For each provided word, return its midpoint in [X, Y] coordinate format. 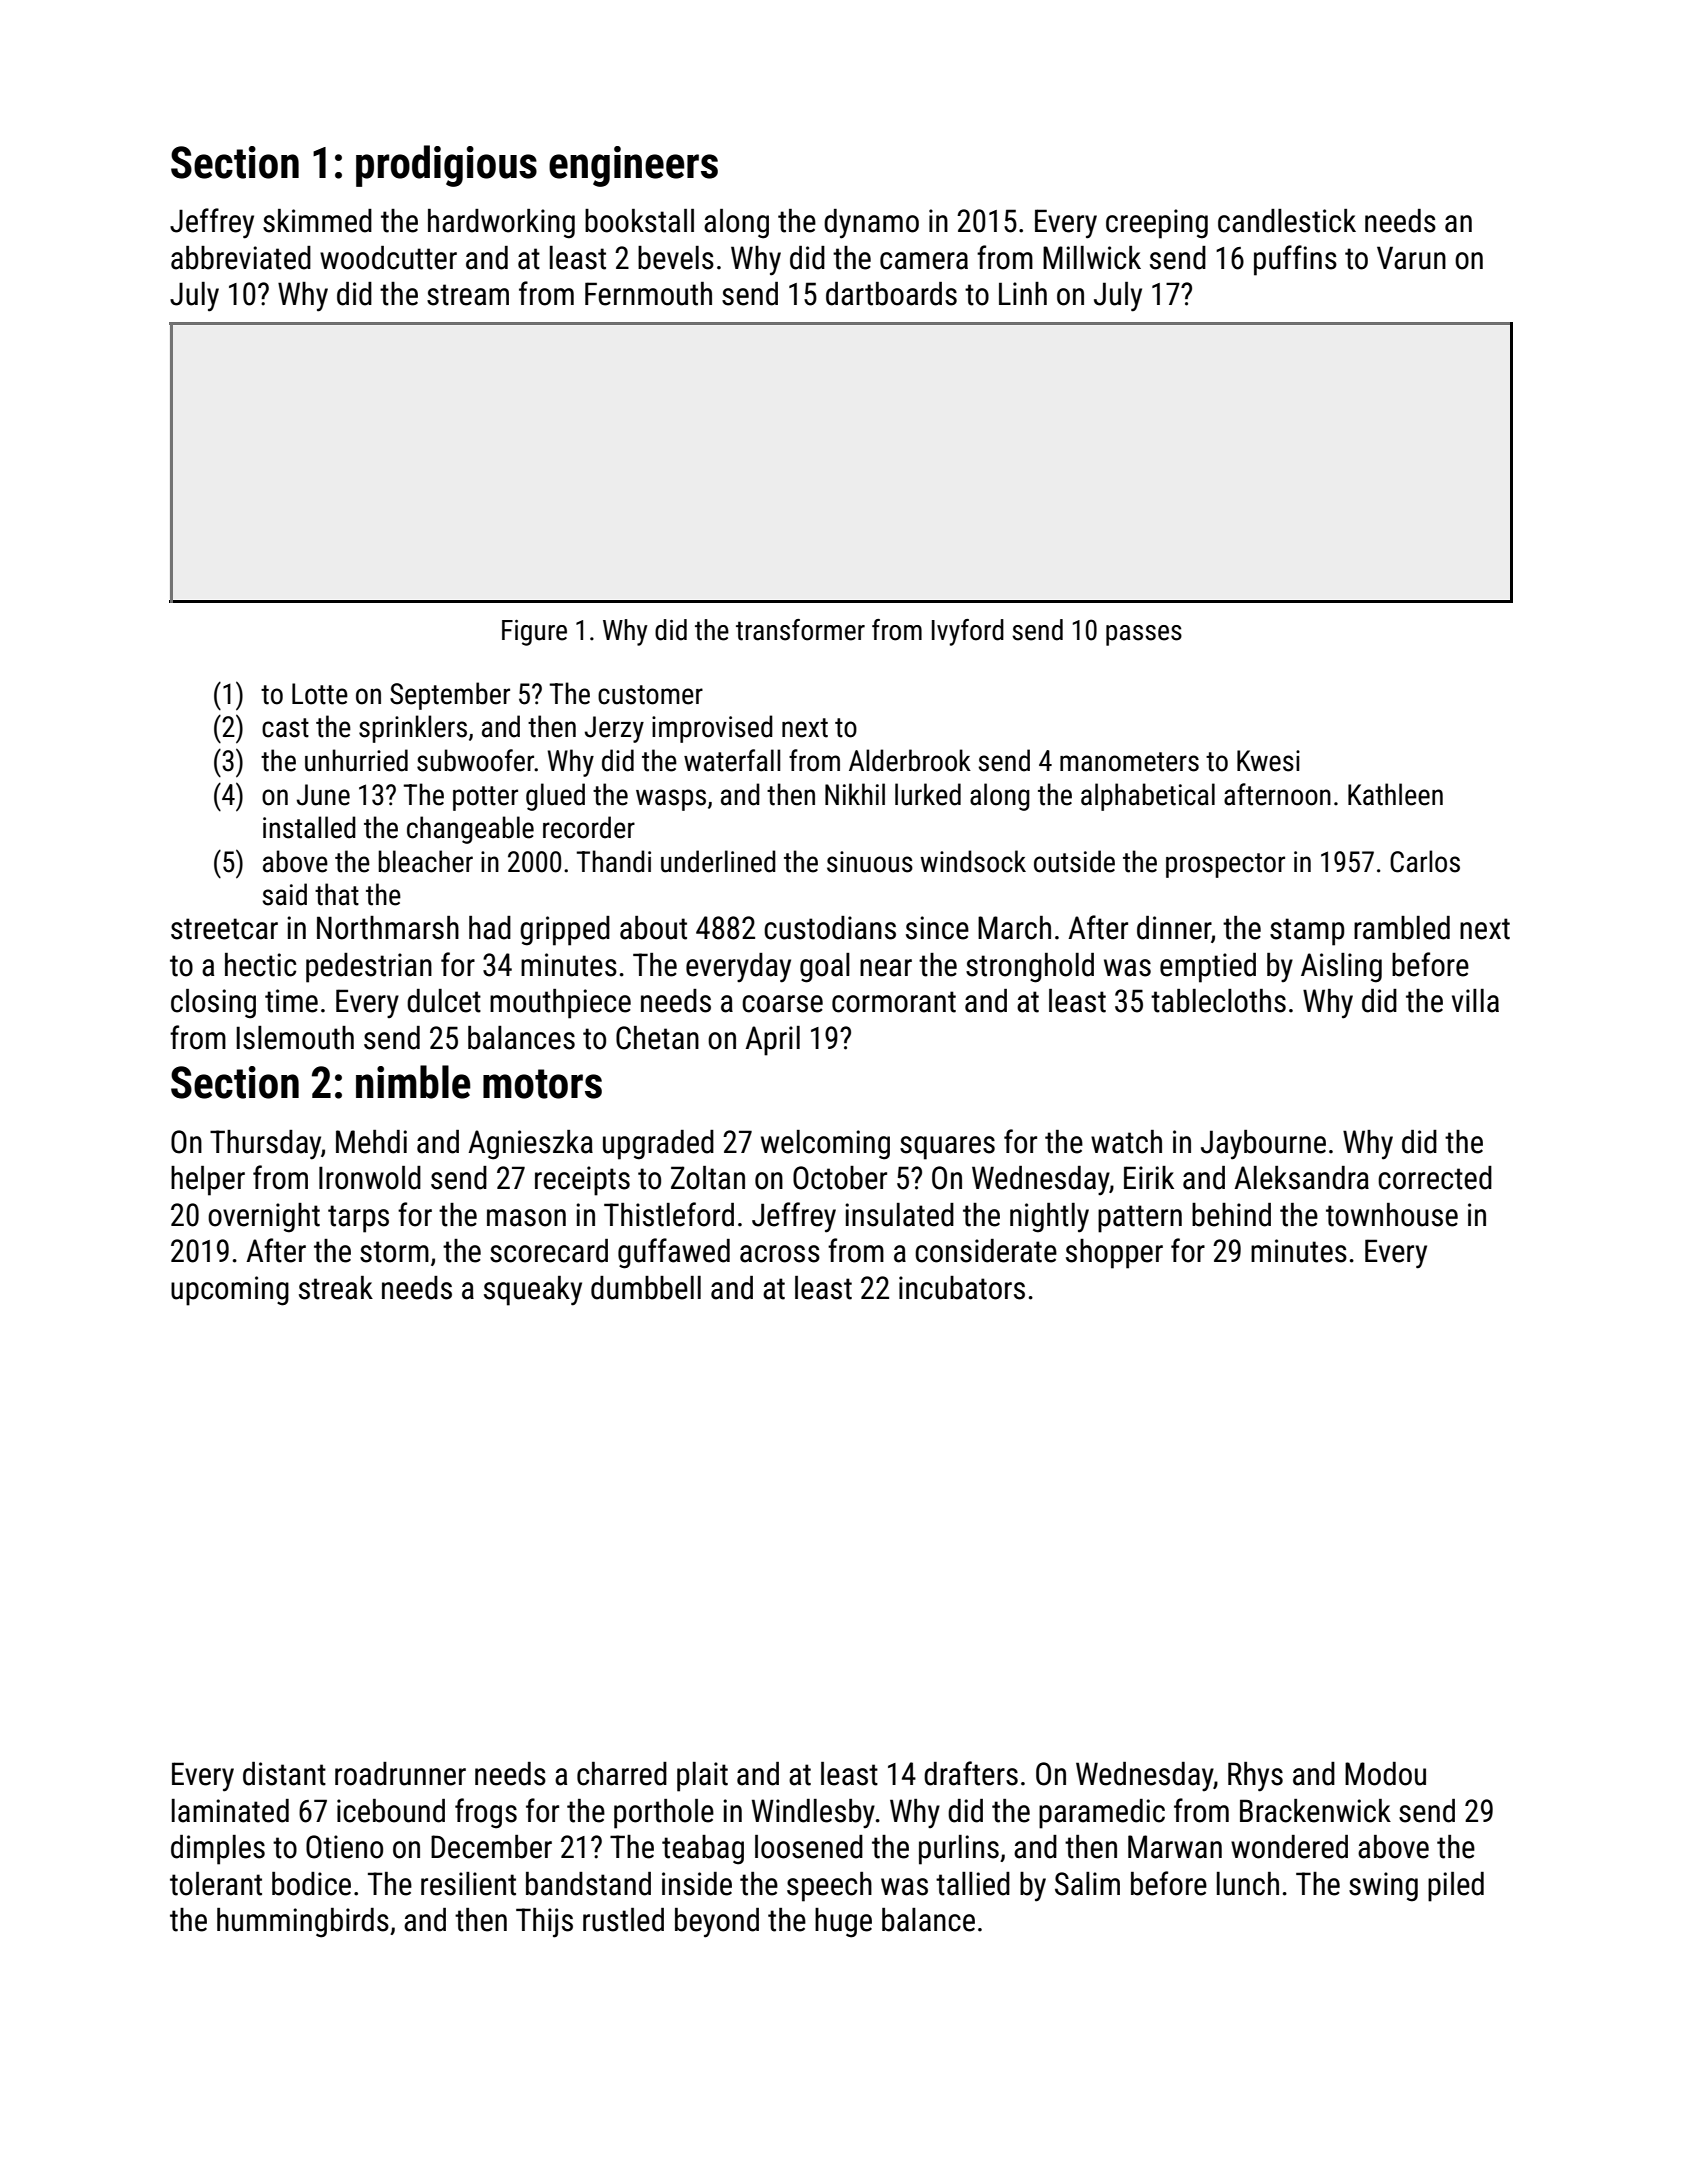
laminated [230, 1811]
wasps [671, 800]
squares [947, 1148]
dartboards [891, 294]
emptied [1208, 968]
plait [702, 1777]
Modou [1385, 1774]
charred [622, 1774]
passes [1144, 635]
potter [485, 798]
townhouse [1392, 1215]
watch [1126, 1142]
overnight [264, 1218]
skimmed [317, 221]
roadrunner [400, 1774]
